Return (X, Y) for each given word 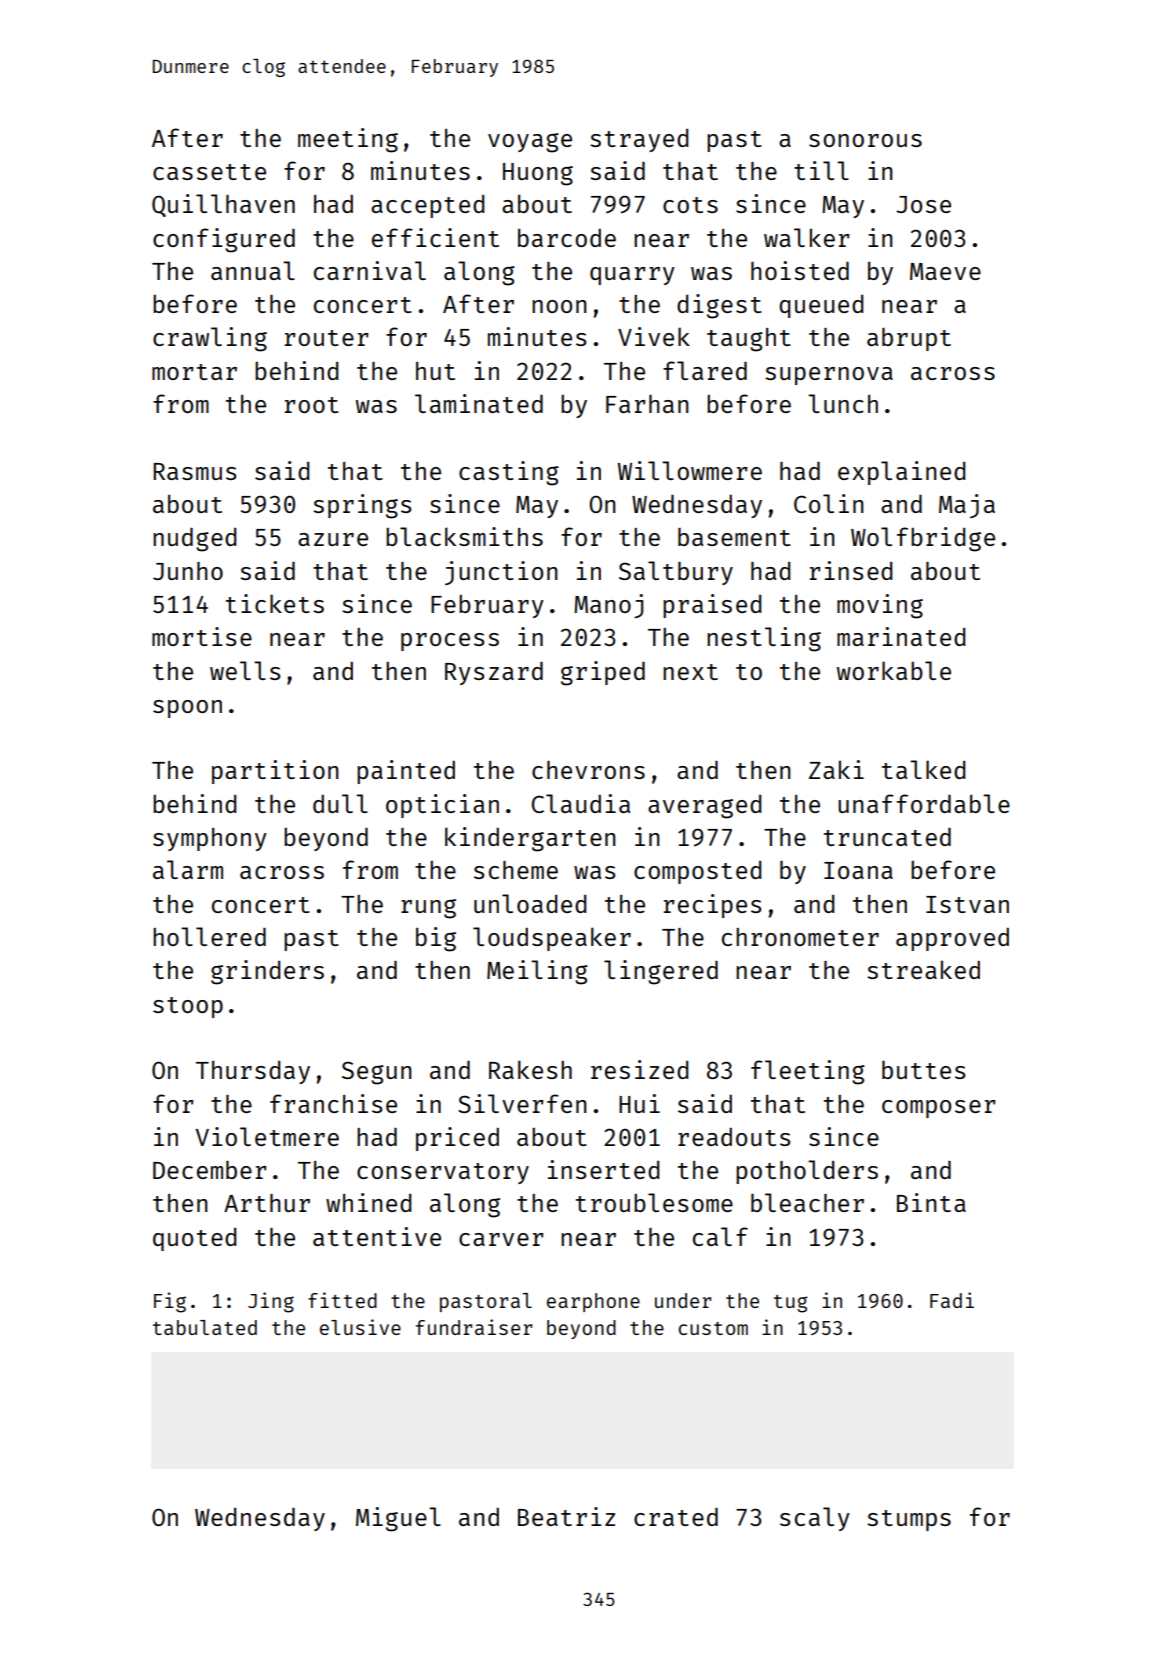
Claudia (581, 803)
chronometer (800, 937)
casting (509, 473)
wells (245, 670)
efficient (435, 237)
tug (791, 1304)
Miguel (398, 1519)
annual (253, 270)
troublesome (654, 1202)
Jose (923, 204)
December (210, 1170)
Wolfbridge (923, 539)
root (312, 405)
